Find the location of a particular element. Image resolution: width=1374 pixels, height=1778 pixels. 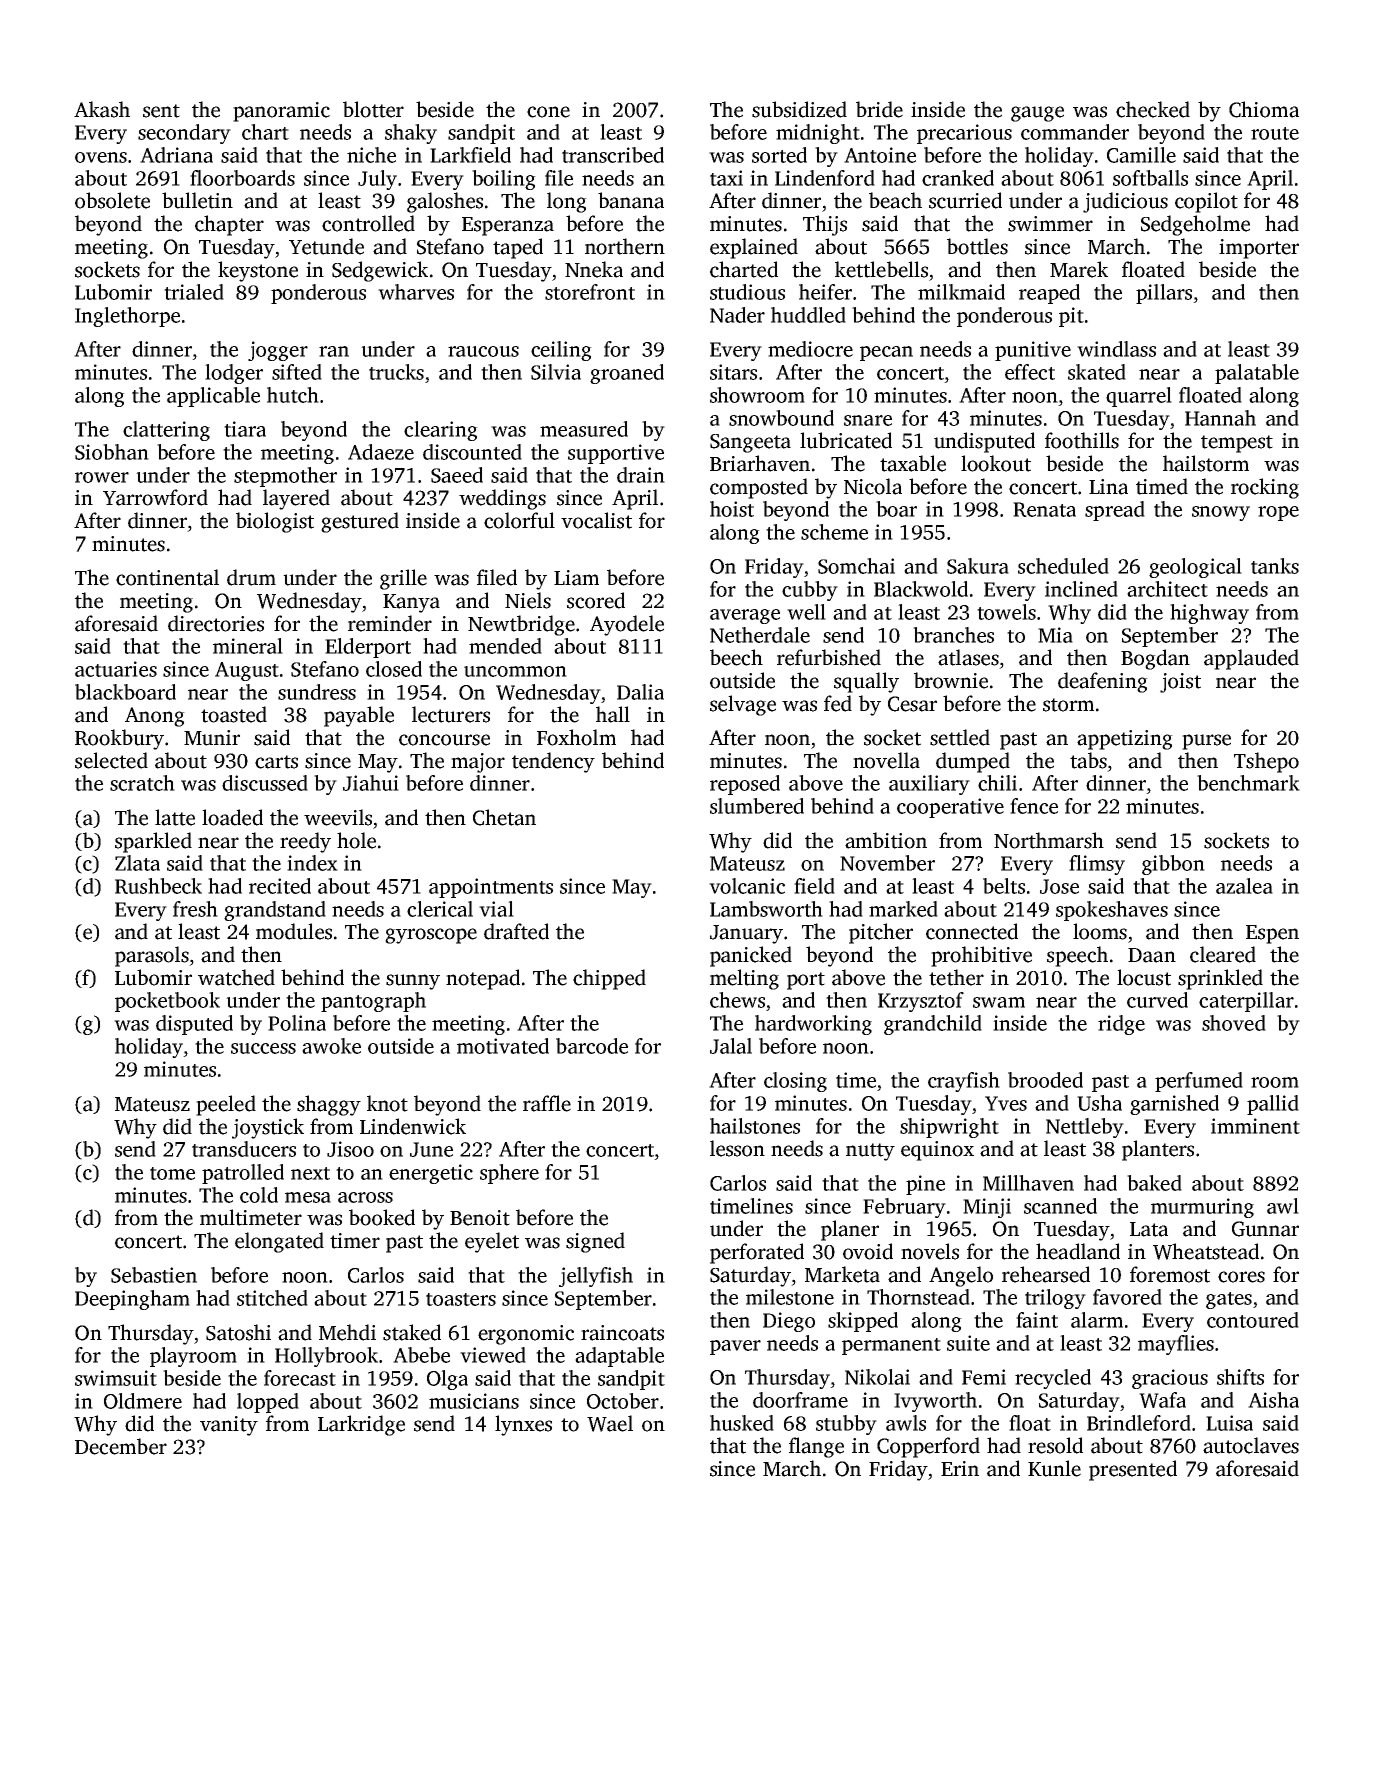

perfumed is located at coordinates (1199, 1082).
